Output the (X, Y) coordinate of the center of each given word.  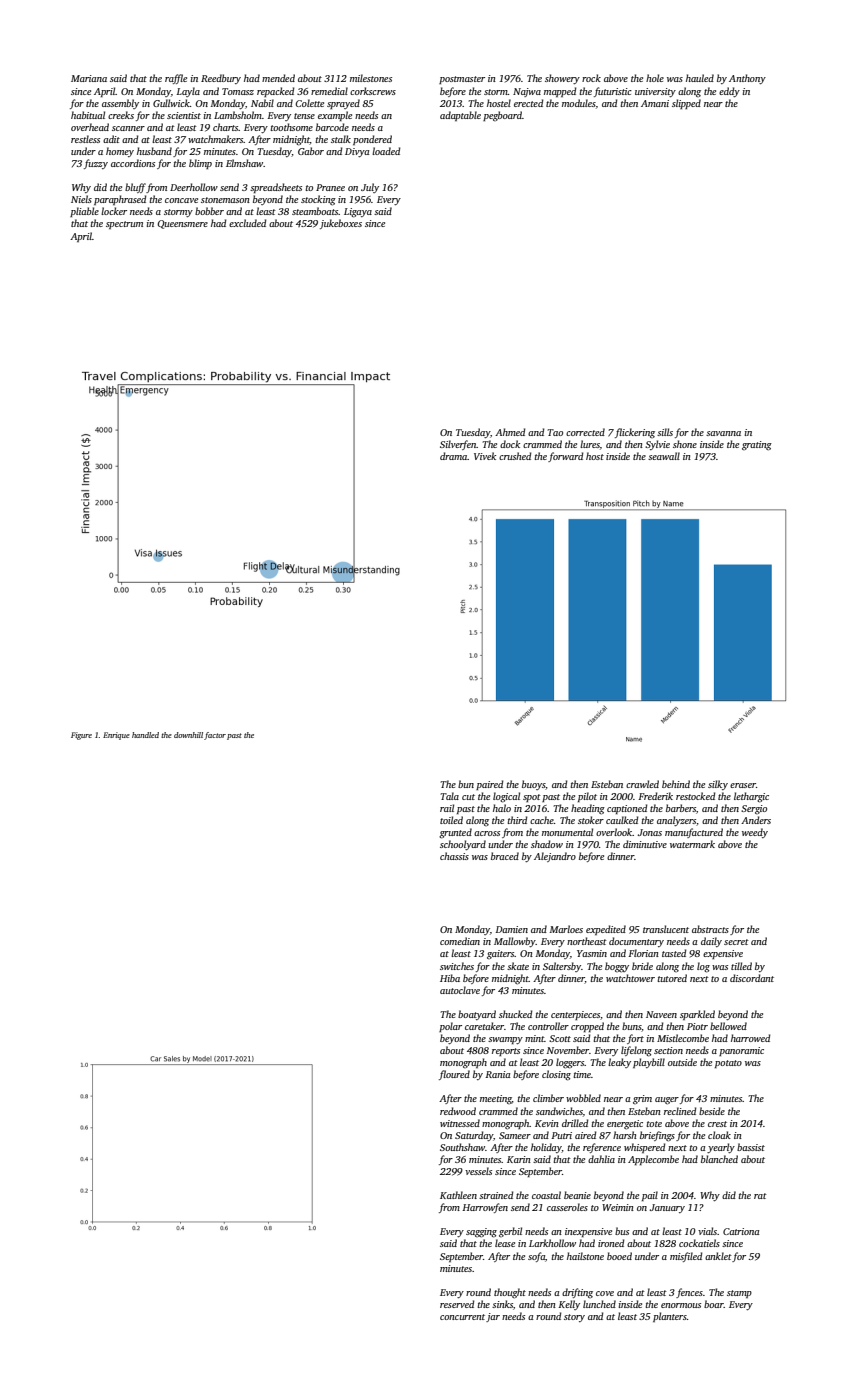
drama (454, 456)
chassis (454, 856)
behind (676, 784)
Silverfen (458, 445)
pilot (587, 797)
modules (579, 103)
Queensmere (182, 224)
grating (757, 446)
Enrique (116, 736)
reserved (457, 1304)
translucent (666, 929)
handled (145, 735)
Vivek (485, 456)
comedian (460, 941)
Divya (357, 152)
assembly (120, 104)
